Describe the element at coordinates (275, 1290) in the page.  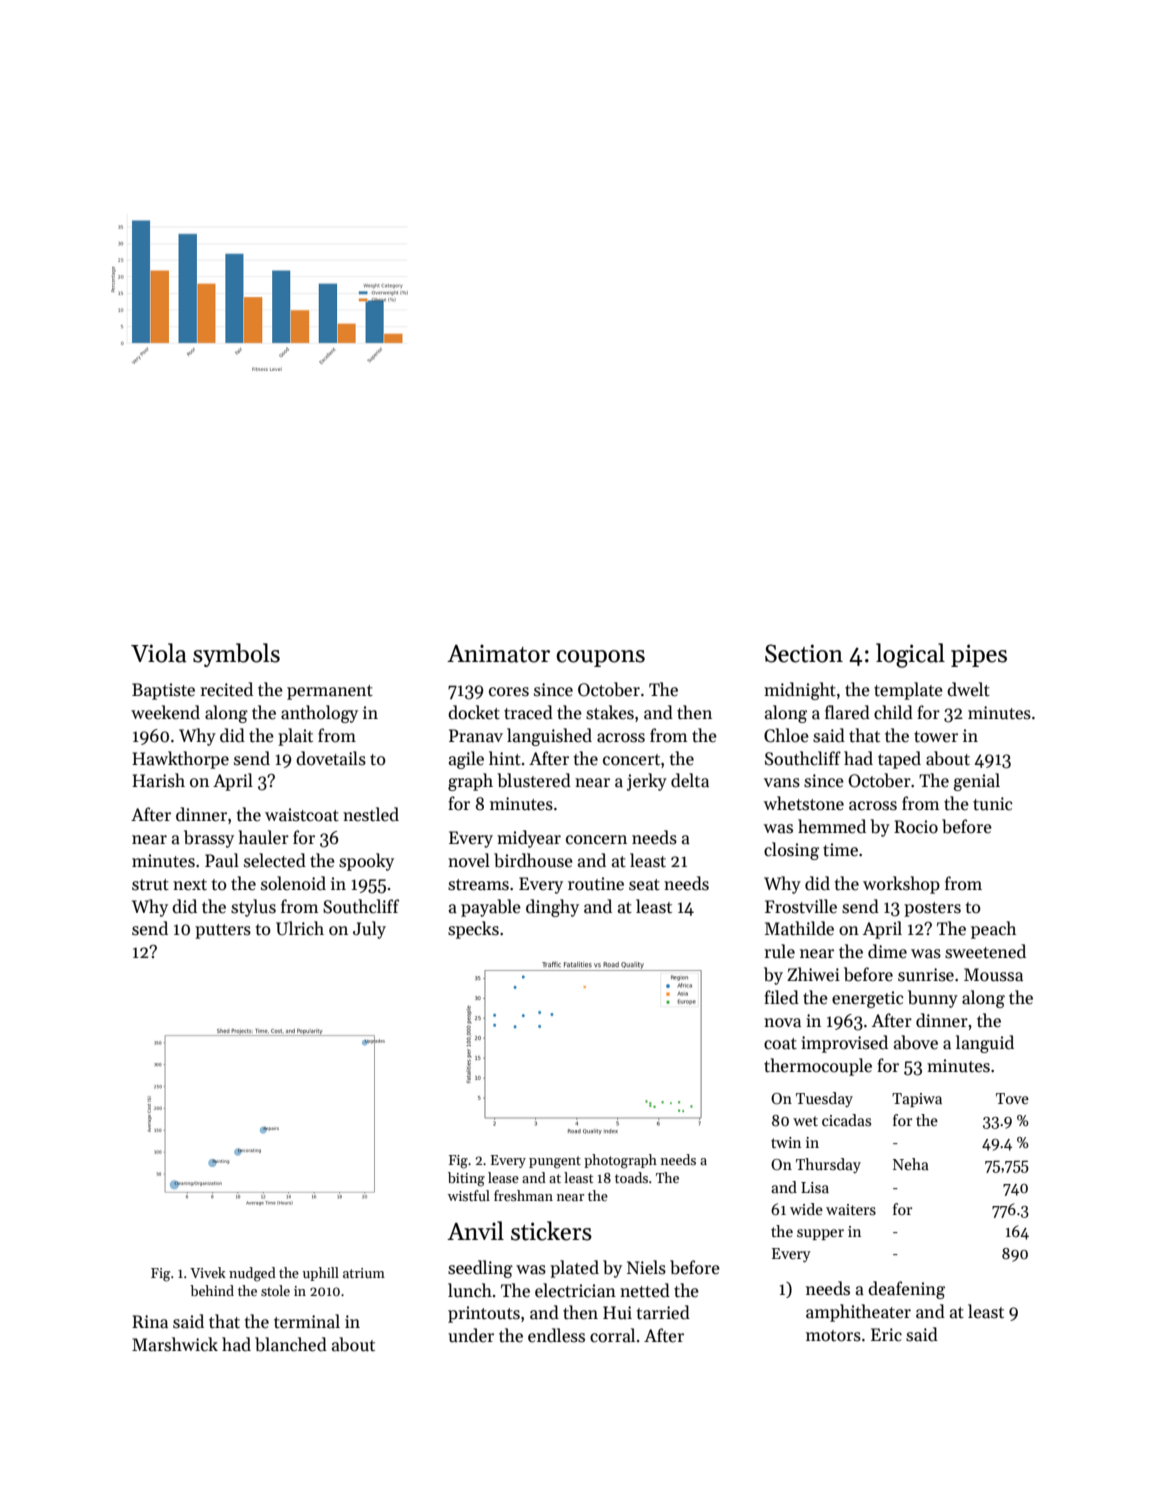
I see `stole` at that location.
